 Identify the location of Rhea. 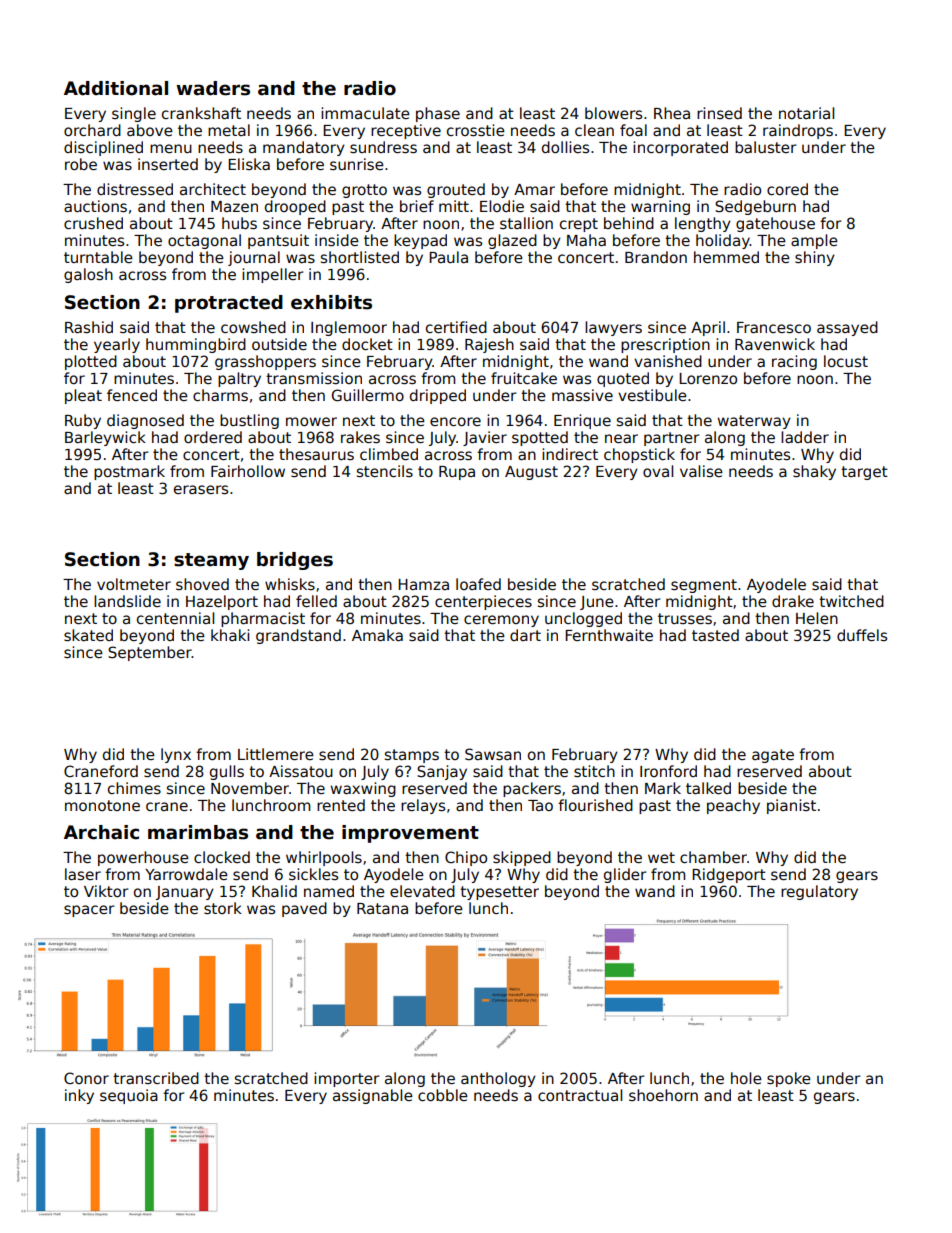
(672, 113).
